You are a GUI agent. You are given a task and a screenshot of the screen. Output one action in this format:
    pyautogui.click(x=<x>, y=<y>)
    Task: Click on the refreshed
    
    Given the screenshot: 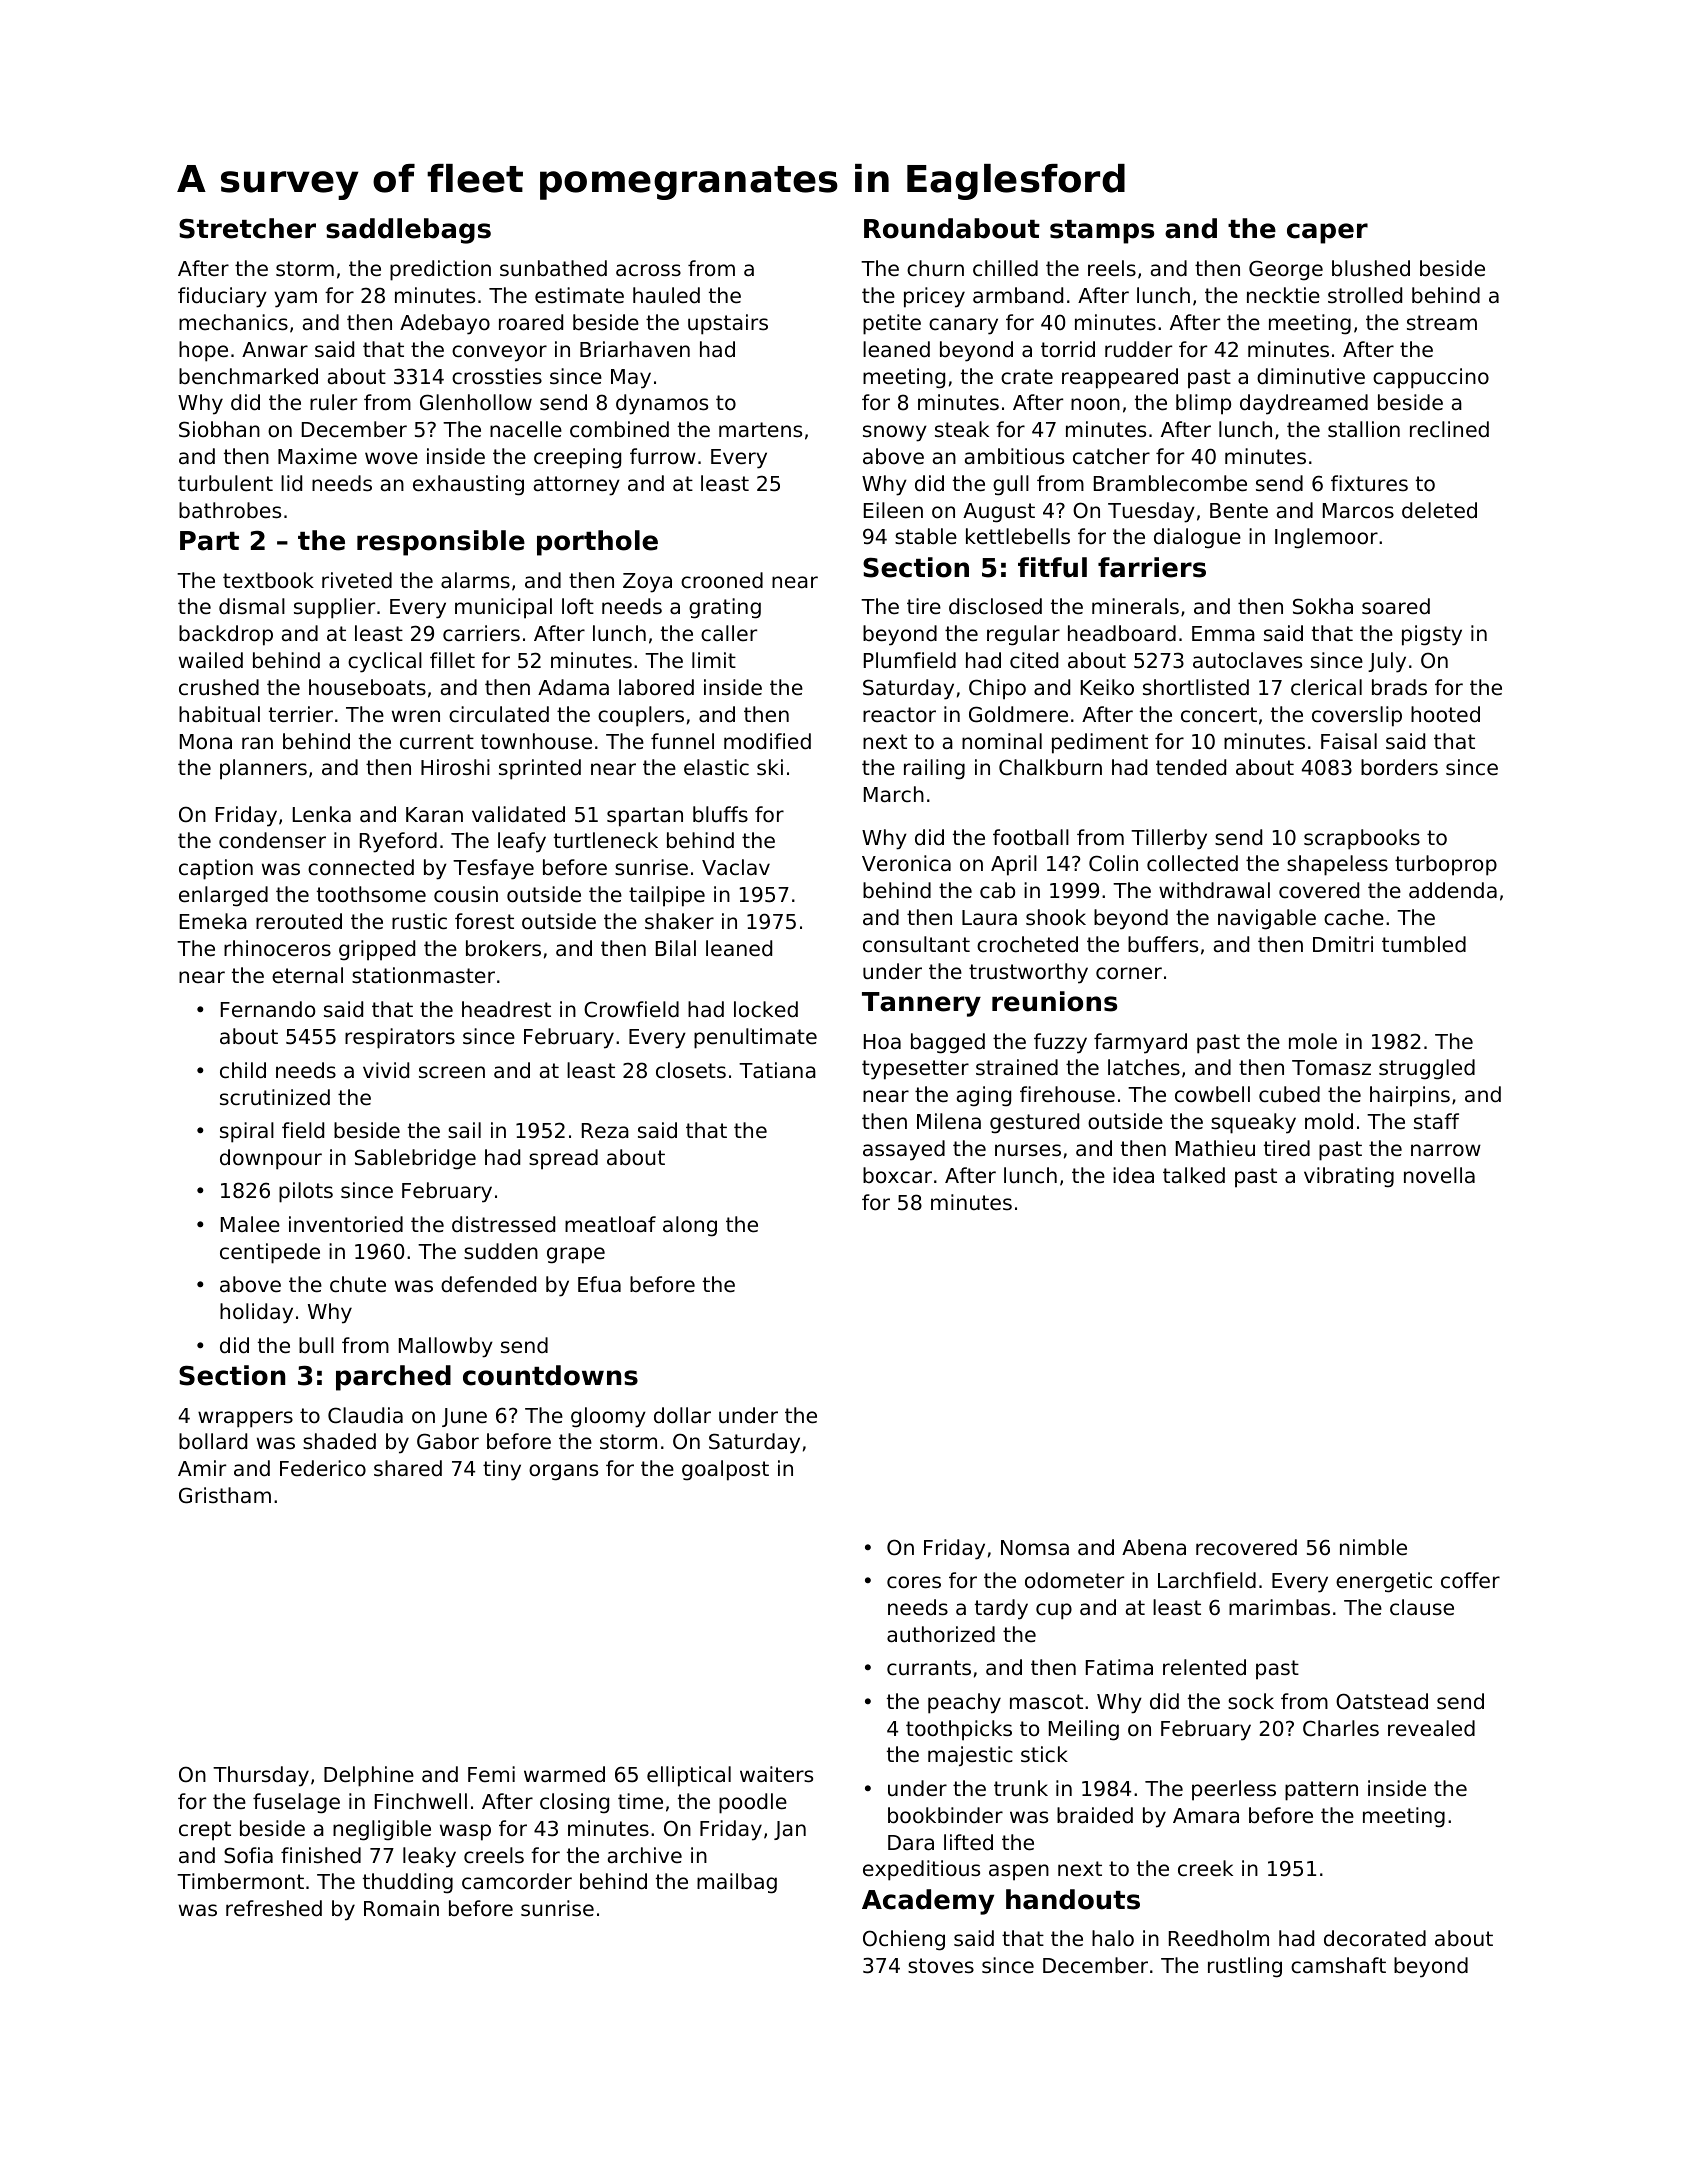 What is the action you would take?
    pyautogui.click(x=274, y=1908)
